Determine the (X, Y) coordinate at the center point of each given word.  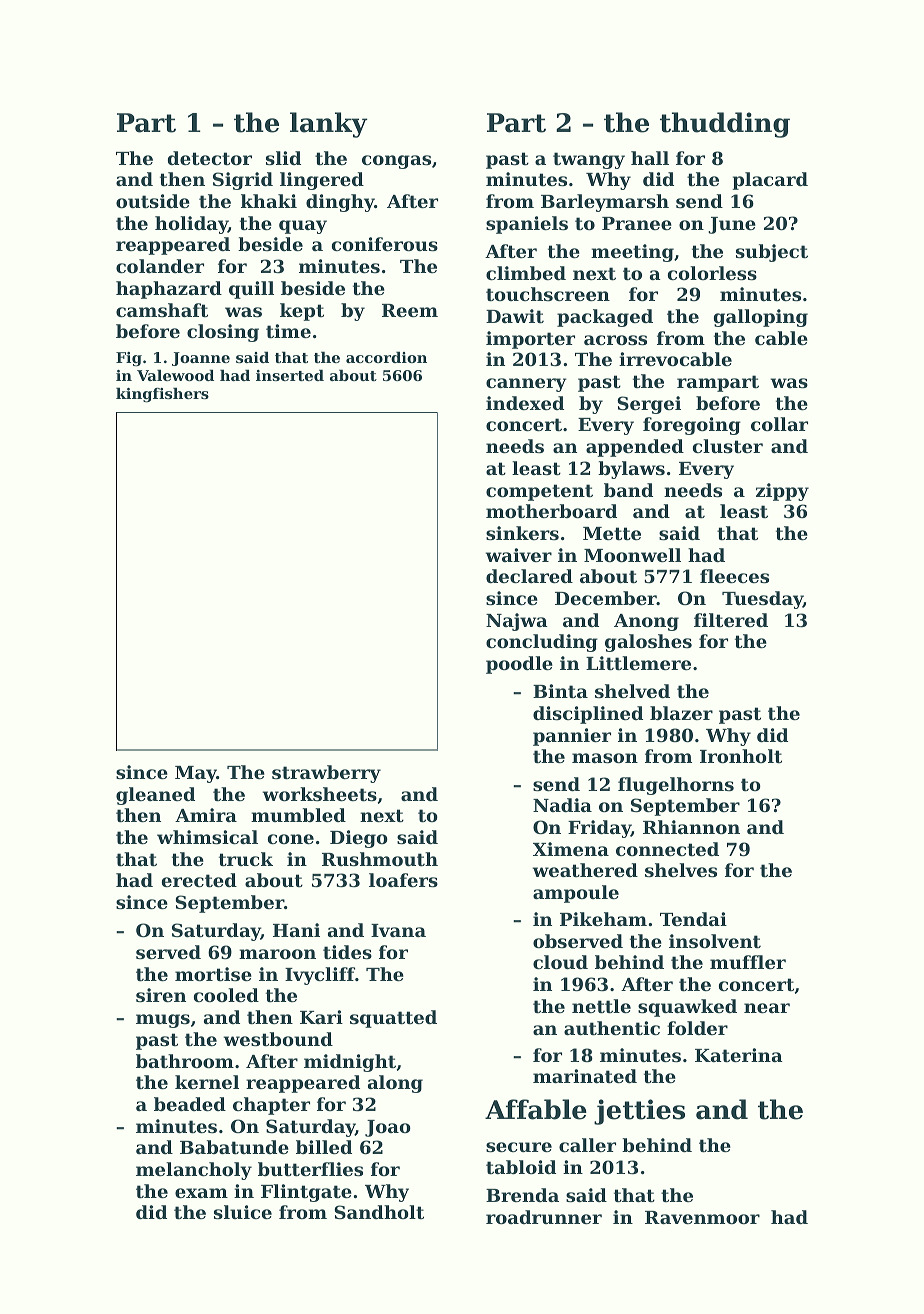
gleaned (155, 796)
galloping (760, 318)
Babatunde (234, 1147)
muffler (748, 962)
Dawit (515, 316)
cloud (560, 962)
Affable (536, 1109)
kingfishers (162, 395)
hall (650, 158)
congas (396, 162)
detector (209, 158)
